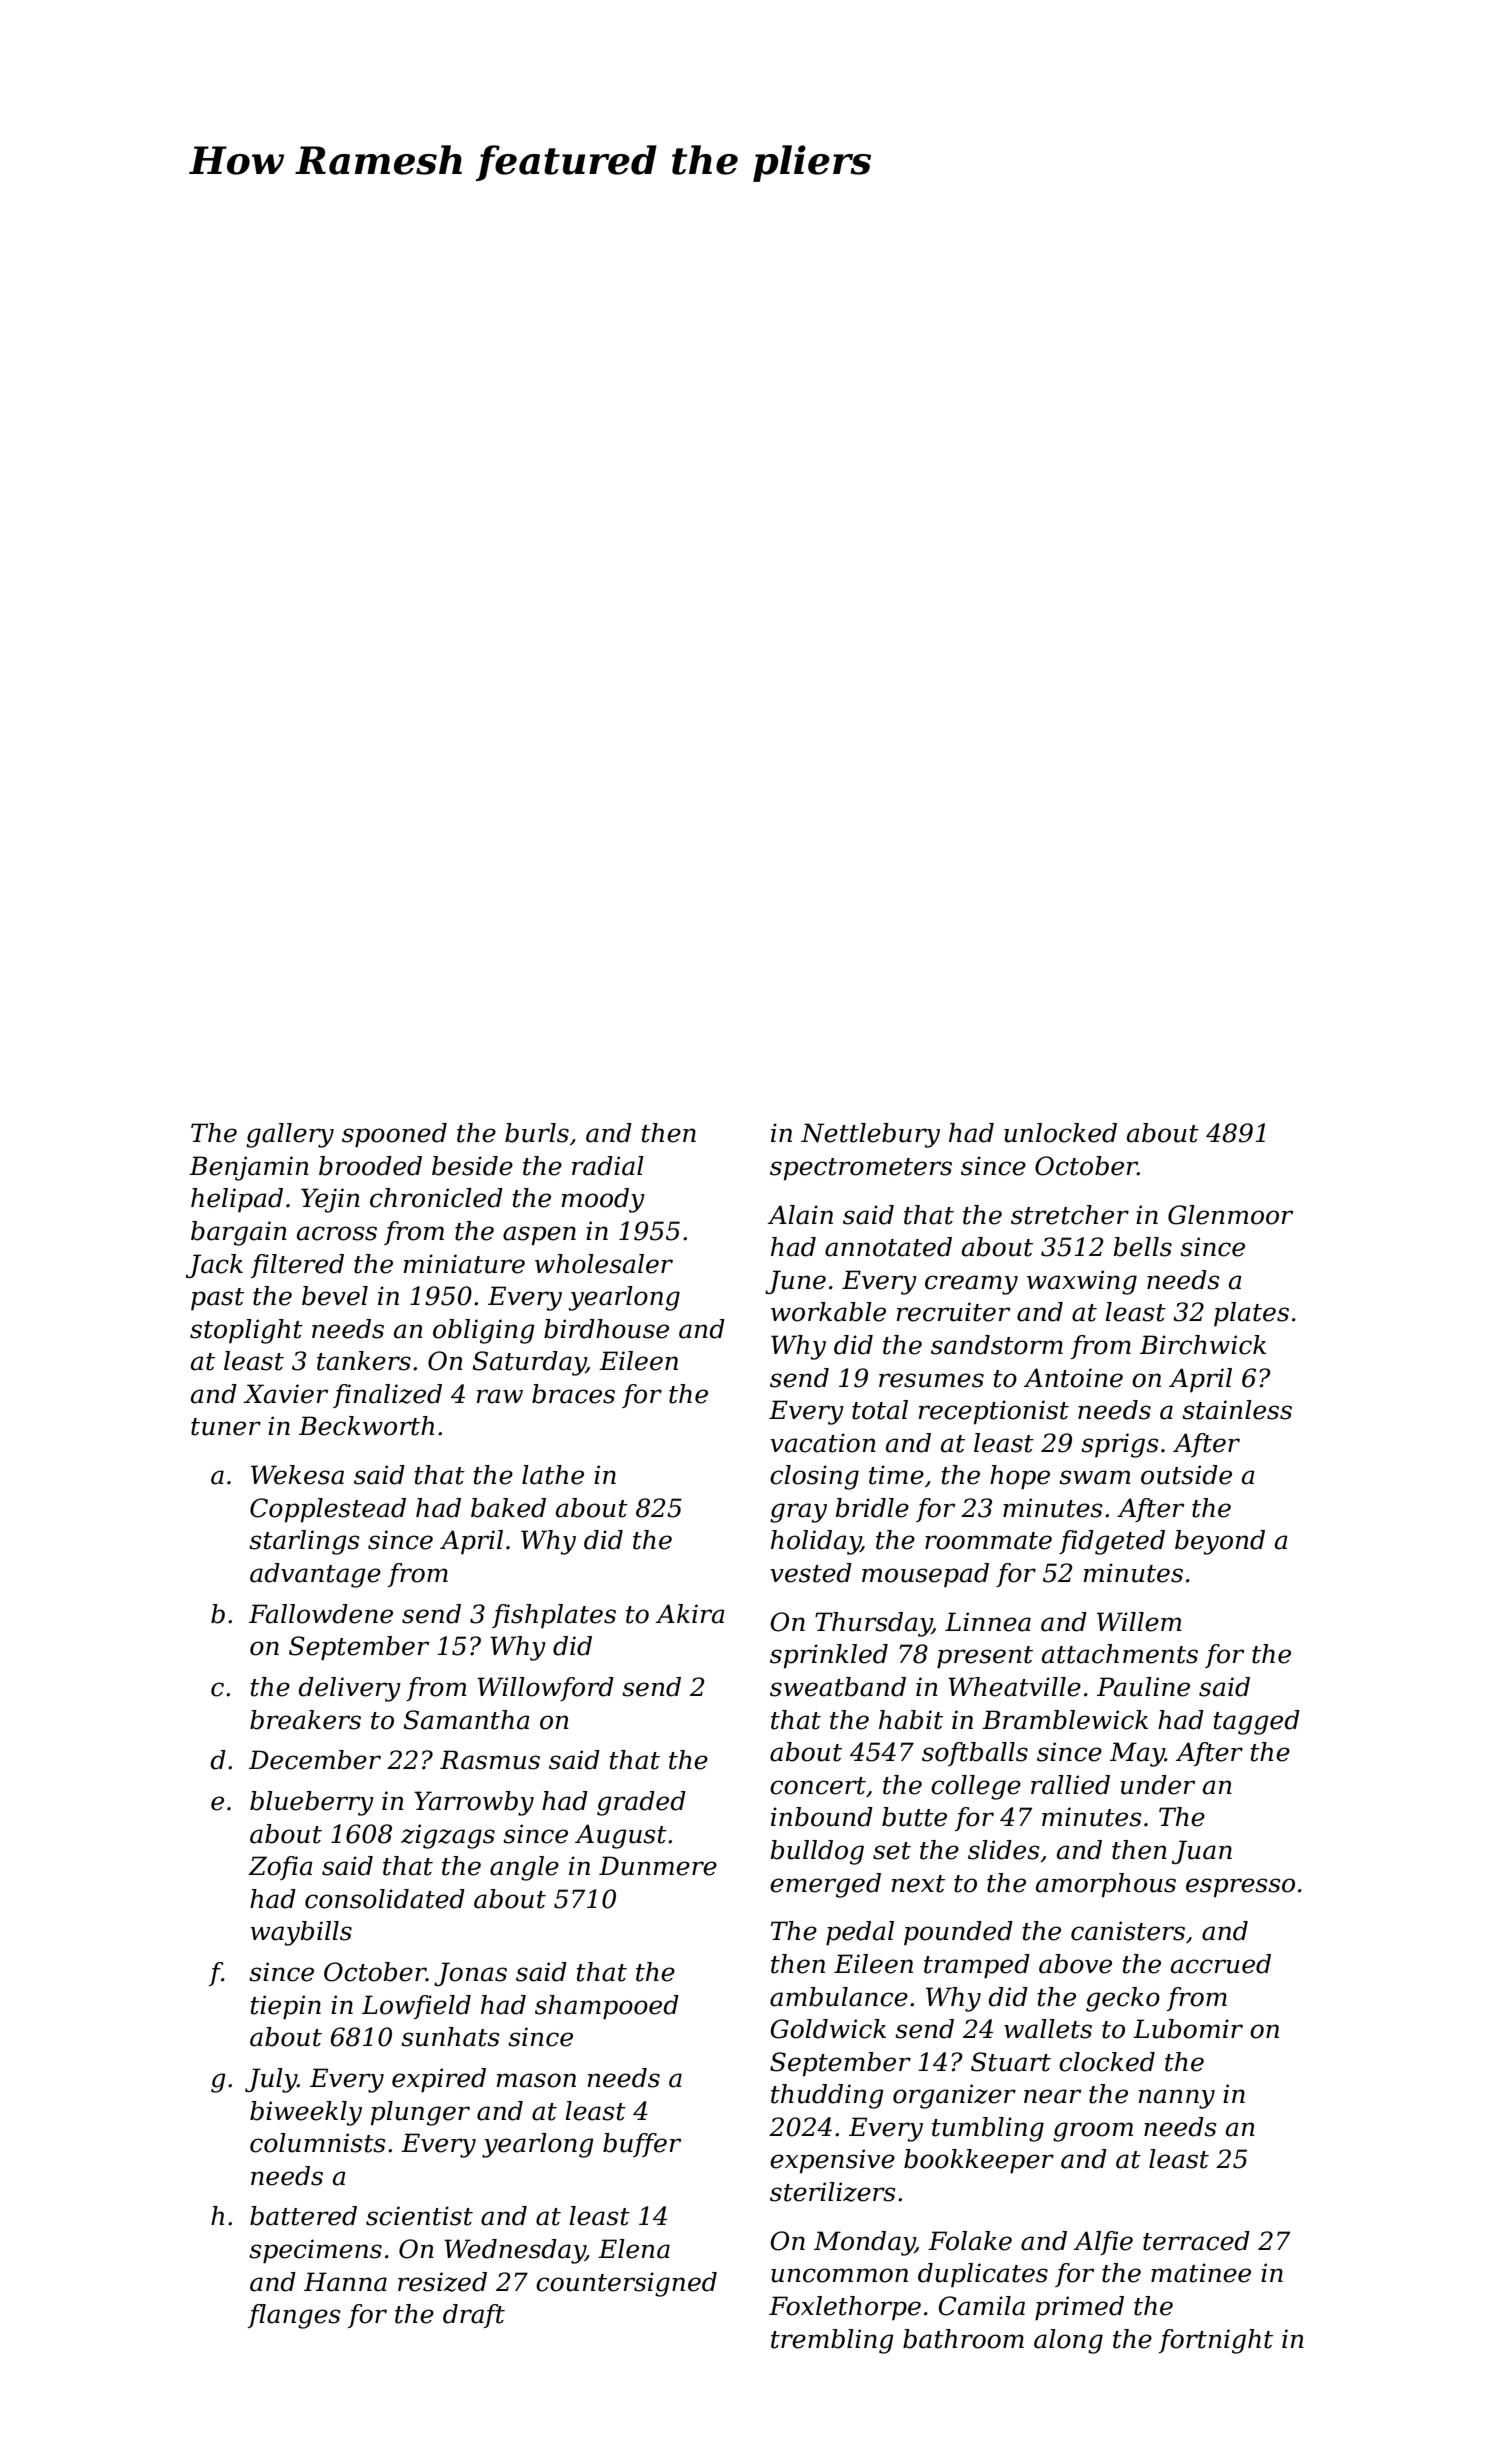  What do you see at coordinates (870, 1135) in the image?
I see `Nettlebury` at bounding box center [870, 1135].
